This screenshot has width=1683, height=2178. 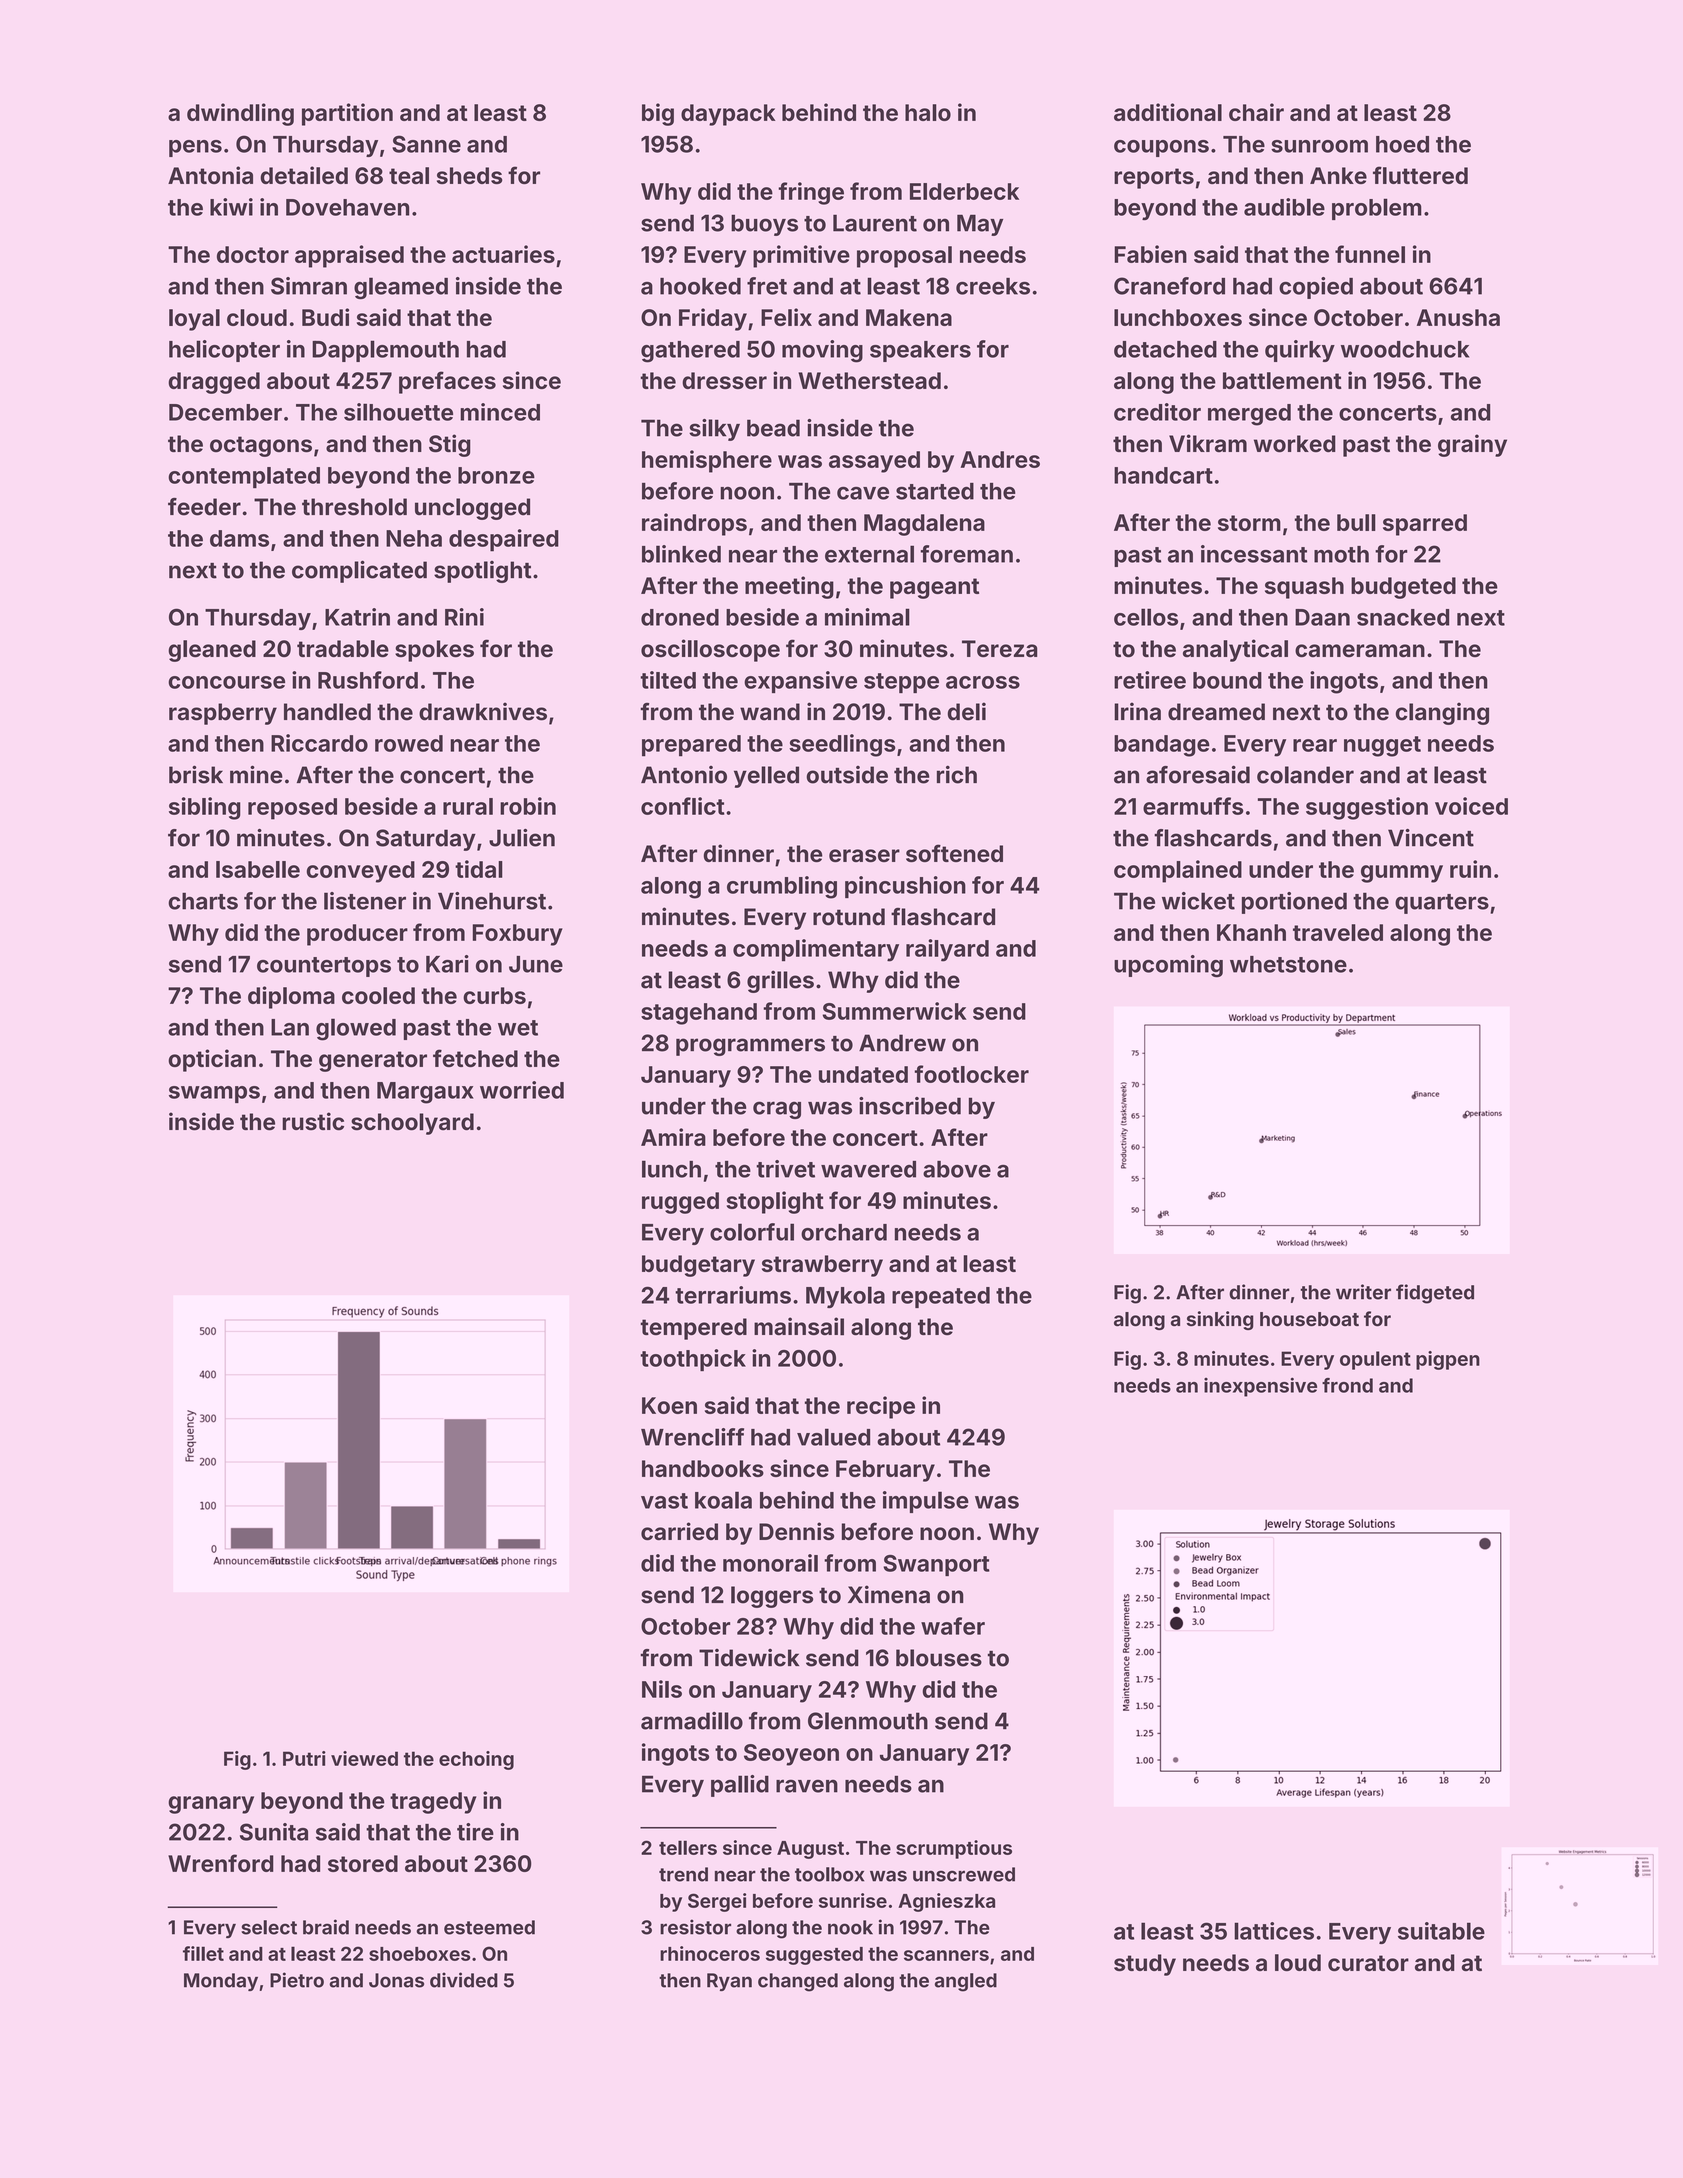 I want to click on Khanh, so click(x=1251, y=932).
